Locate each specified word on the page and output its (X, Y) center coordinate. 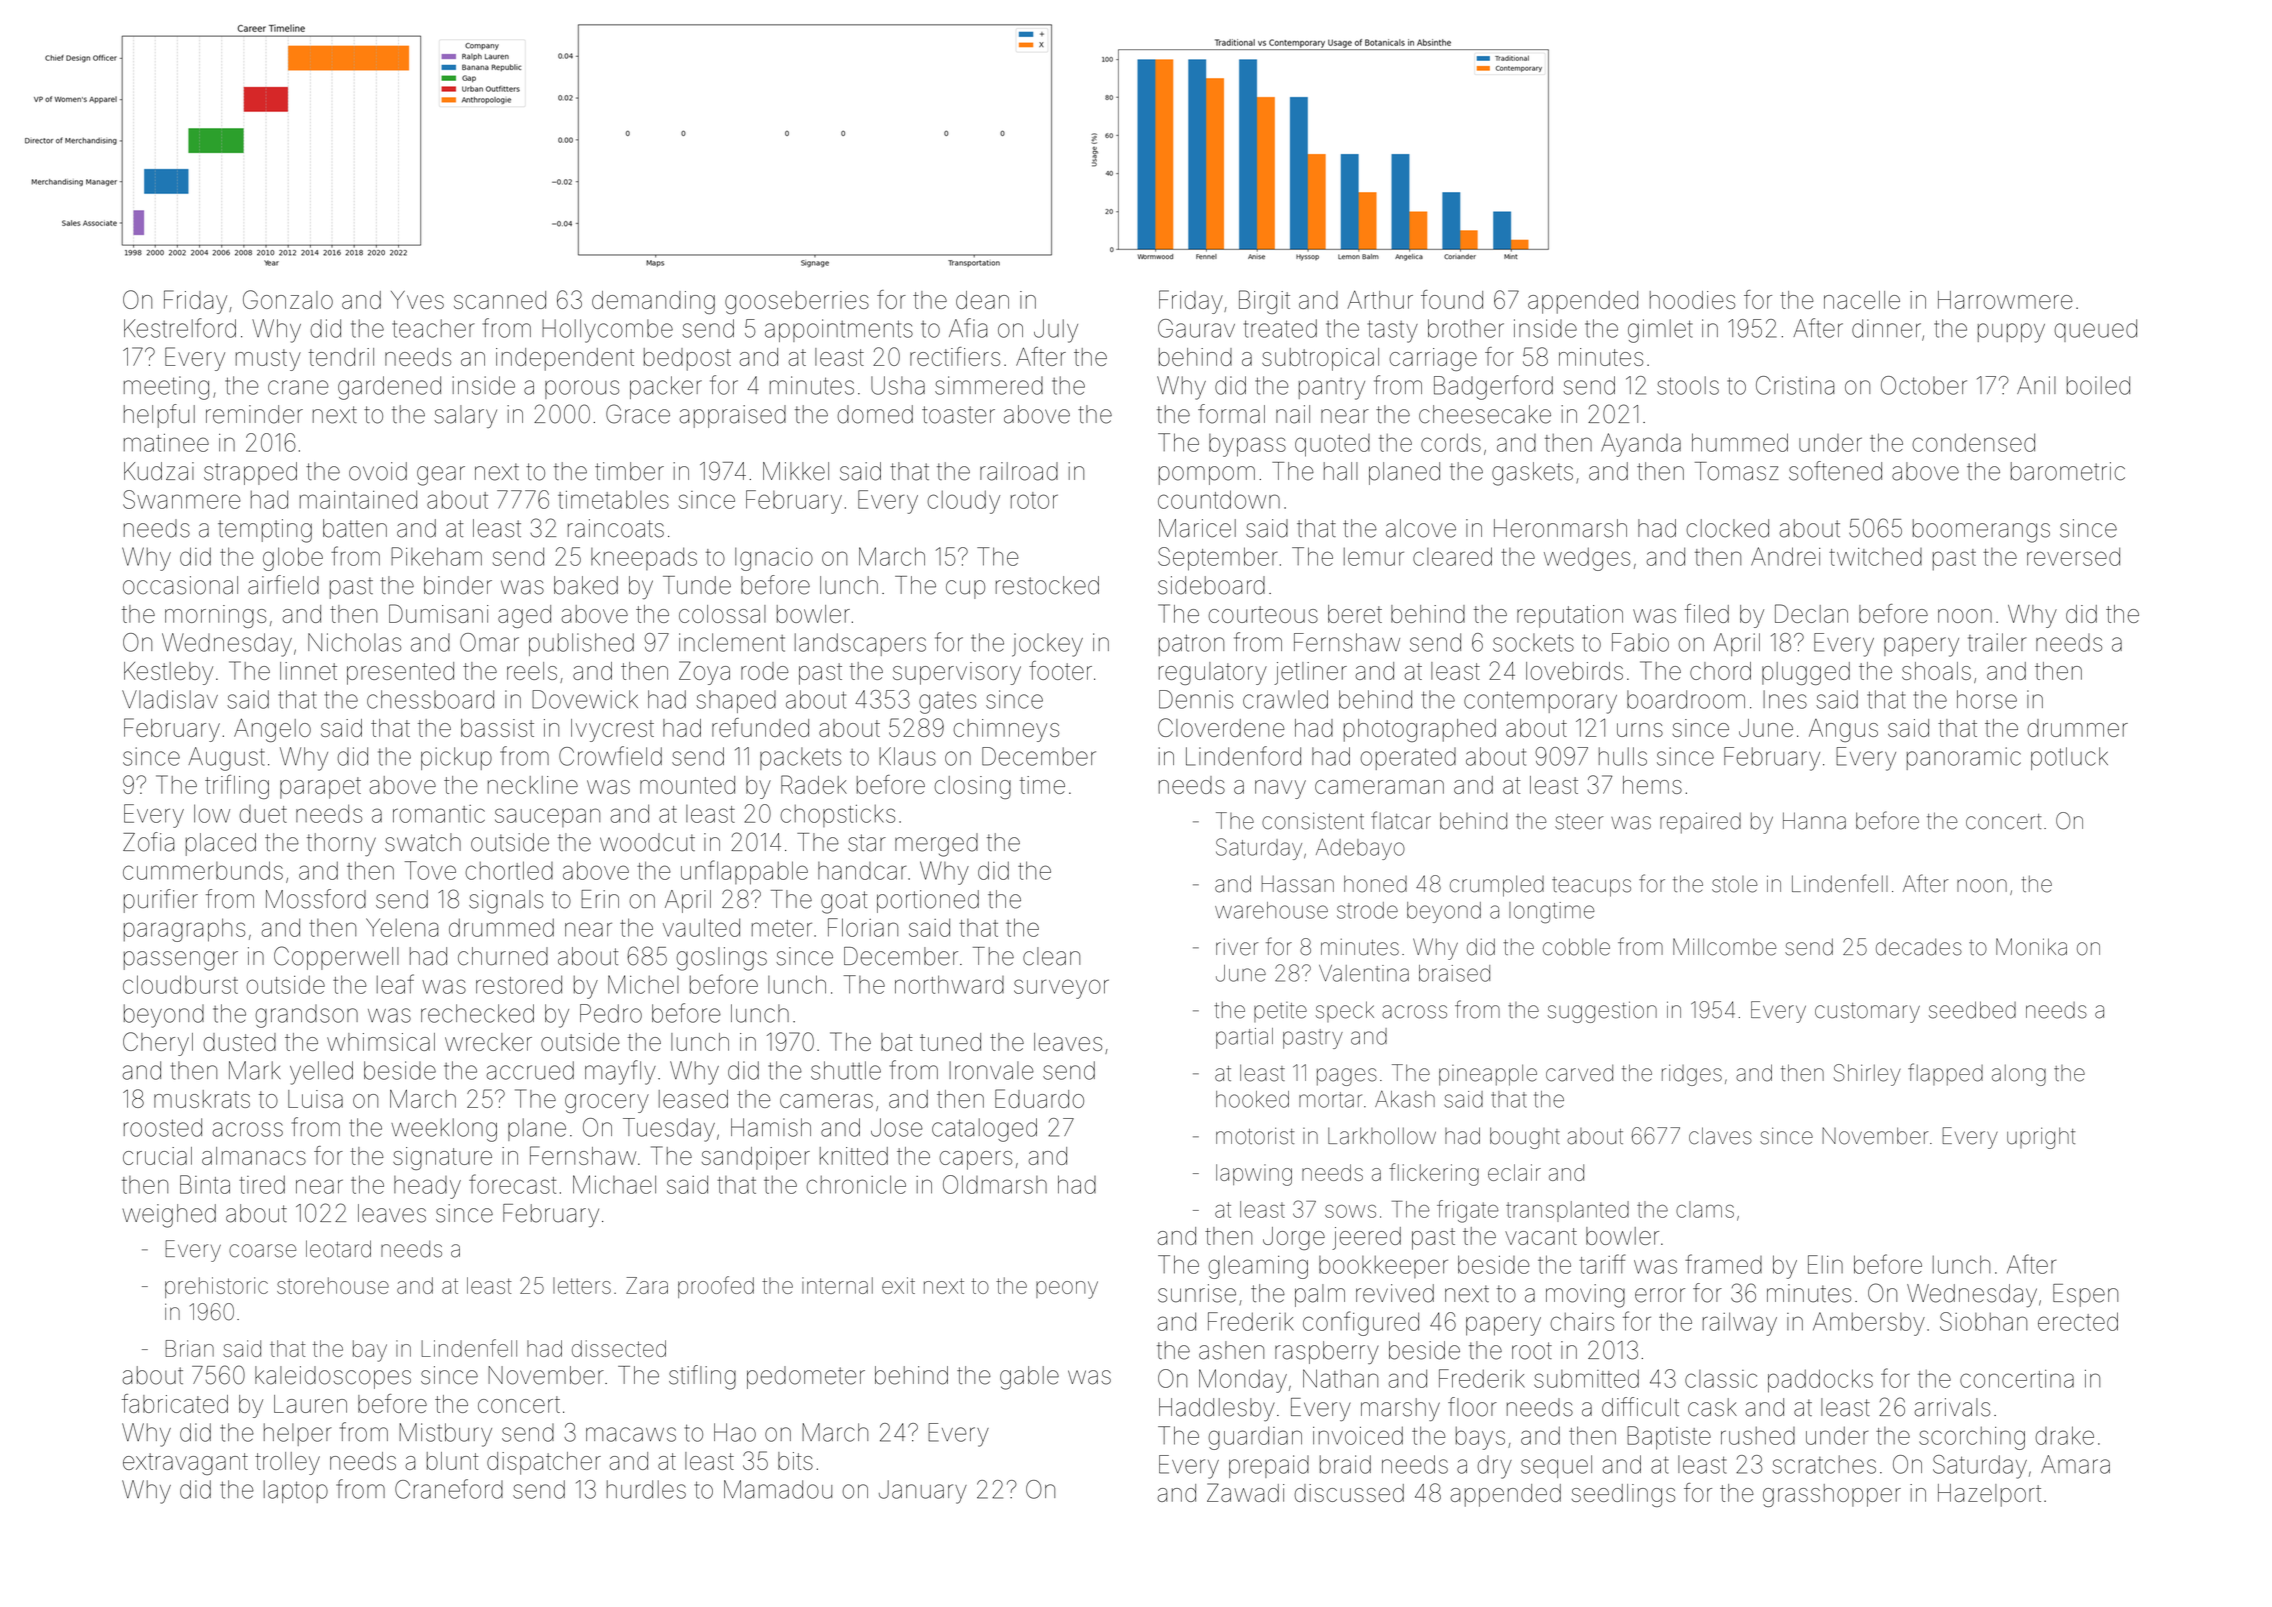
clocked (1727, 528)
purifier (161, 901)
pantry (1332, 389)
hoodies (1692, 300)
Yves (417, 300)
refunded (760, 727)
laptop (296, 1491)
